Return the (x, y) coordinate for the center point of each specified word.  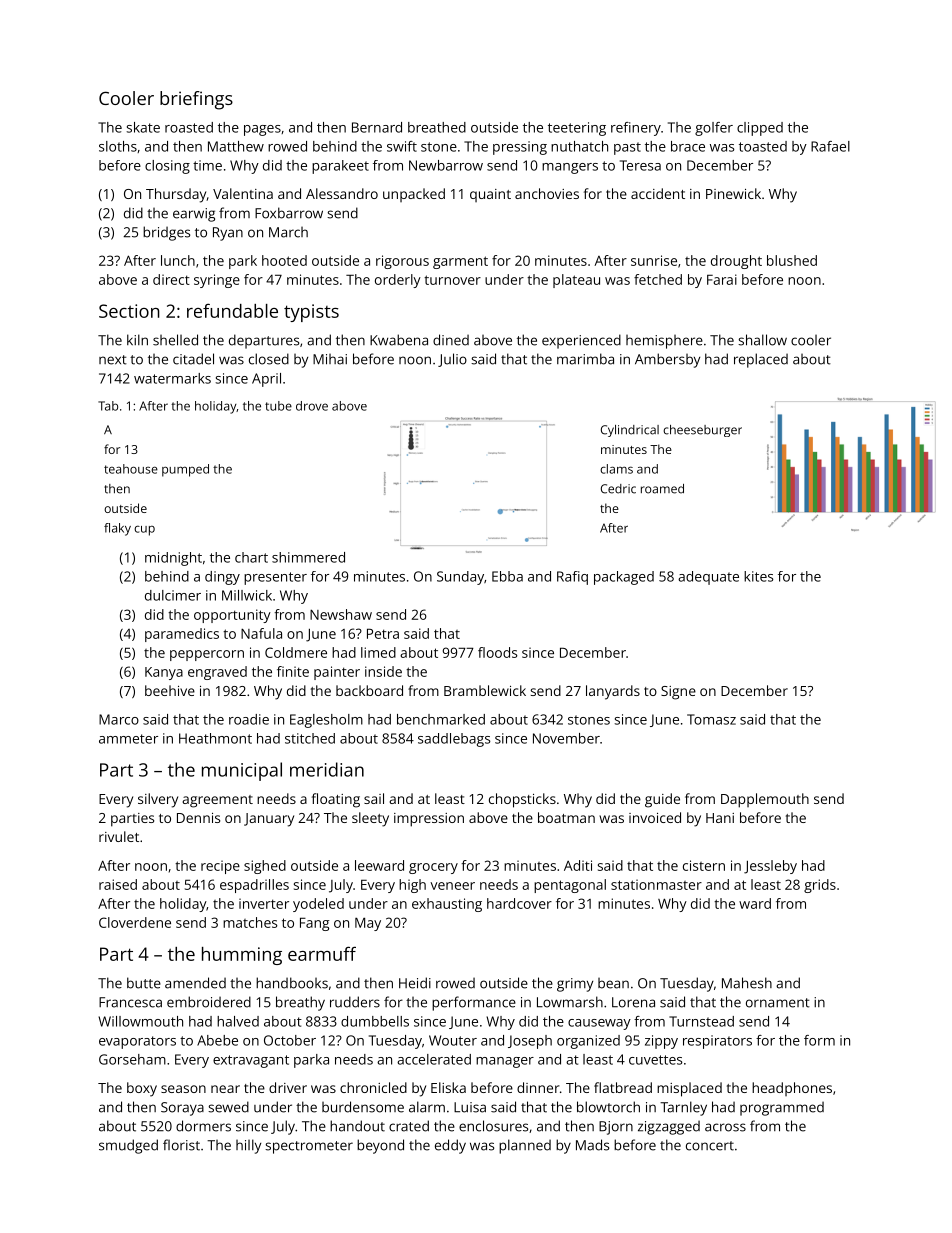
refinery (636, 129)
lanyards (613, 692)
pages (262, 130)
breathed (437, 127)
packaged (624, 578)
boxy (142, 1089)
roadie (249, 719)
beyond (380, 1146)
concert (710, 1146)
